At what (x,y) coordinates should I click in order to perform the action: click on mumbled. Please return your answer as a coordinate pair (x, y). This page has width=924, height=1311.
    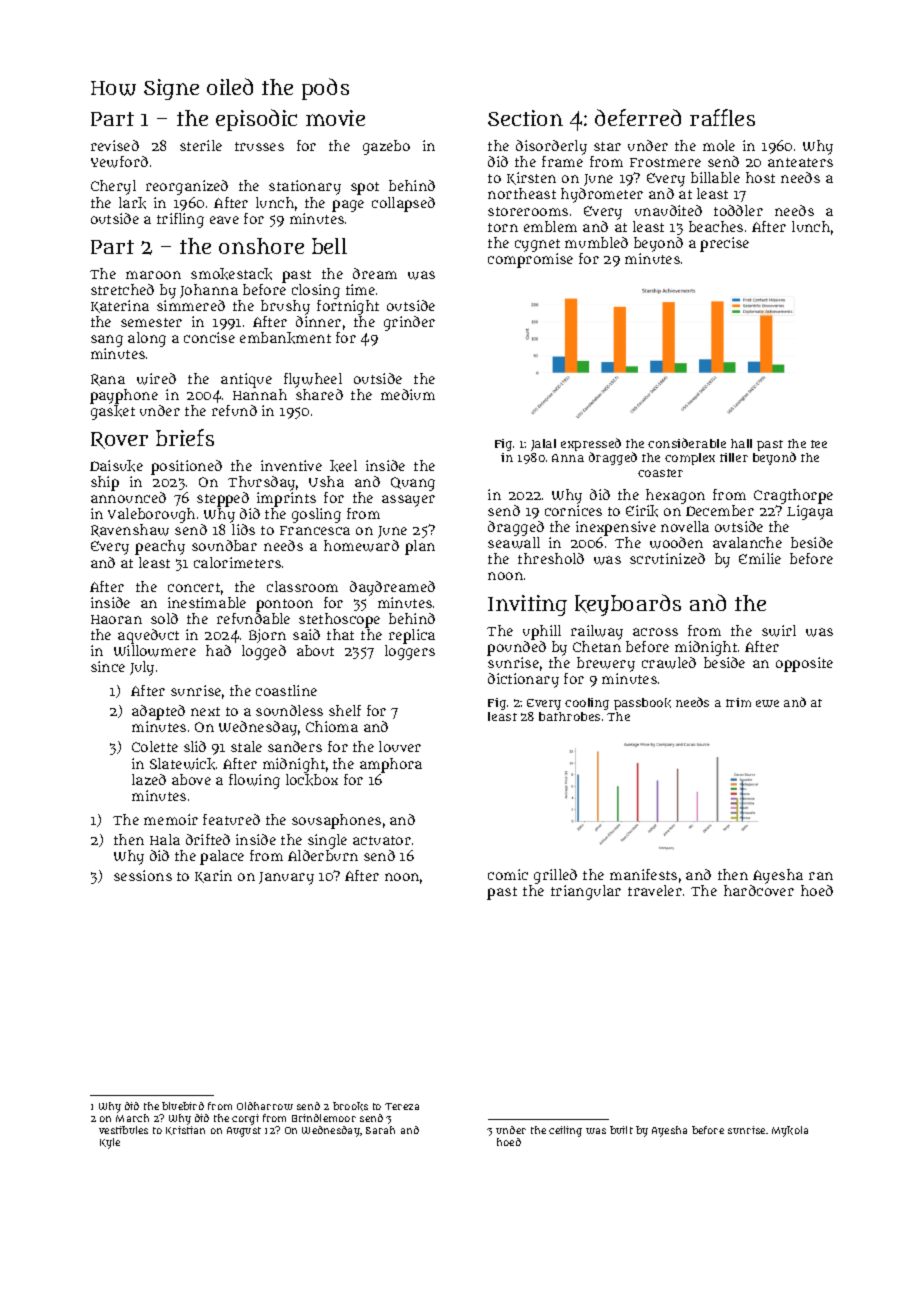
    Looking at the image, I should click on (596, 242).
